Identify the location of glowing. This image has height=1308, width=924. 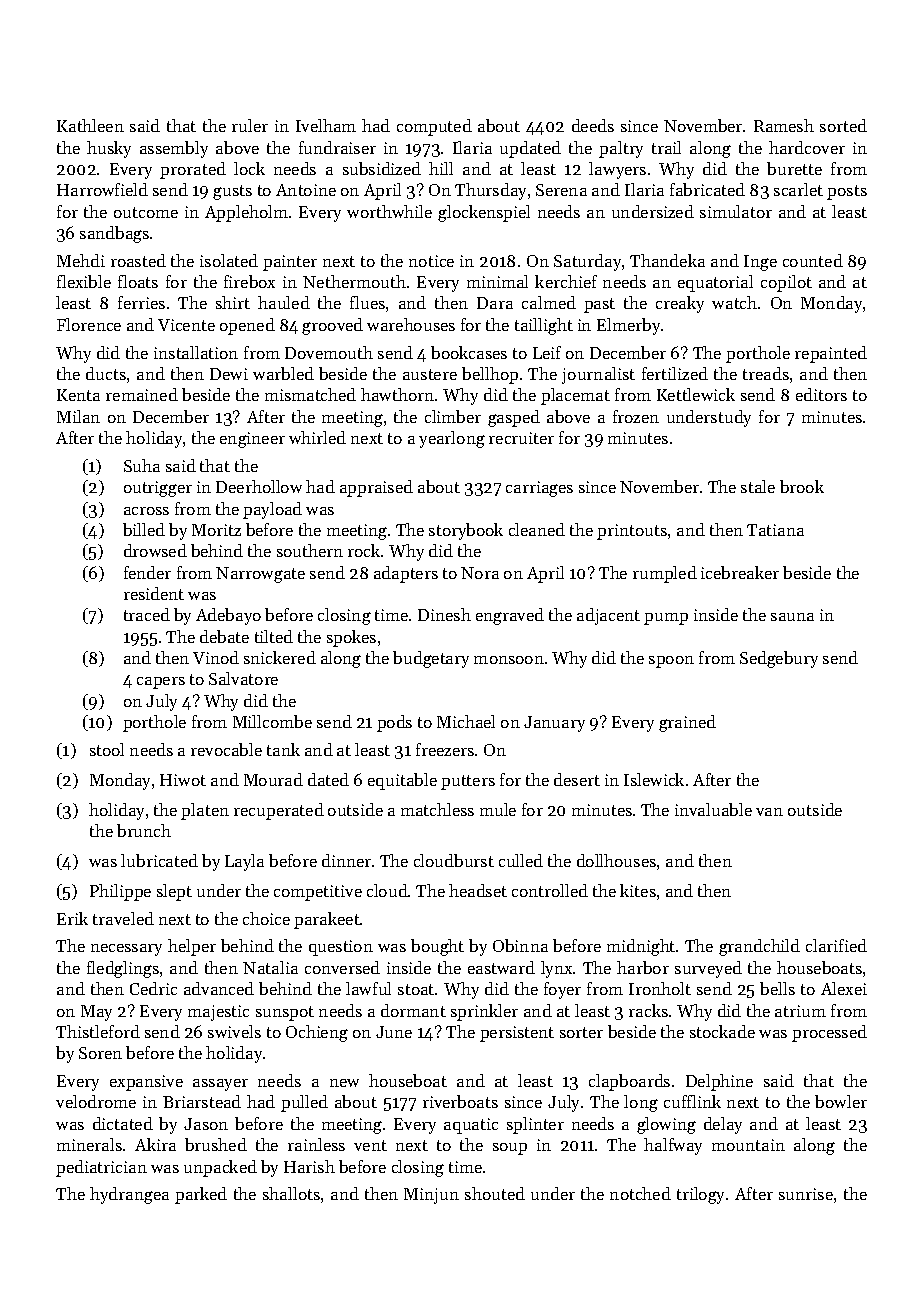
(666, 1125).
